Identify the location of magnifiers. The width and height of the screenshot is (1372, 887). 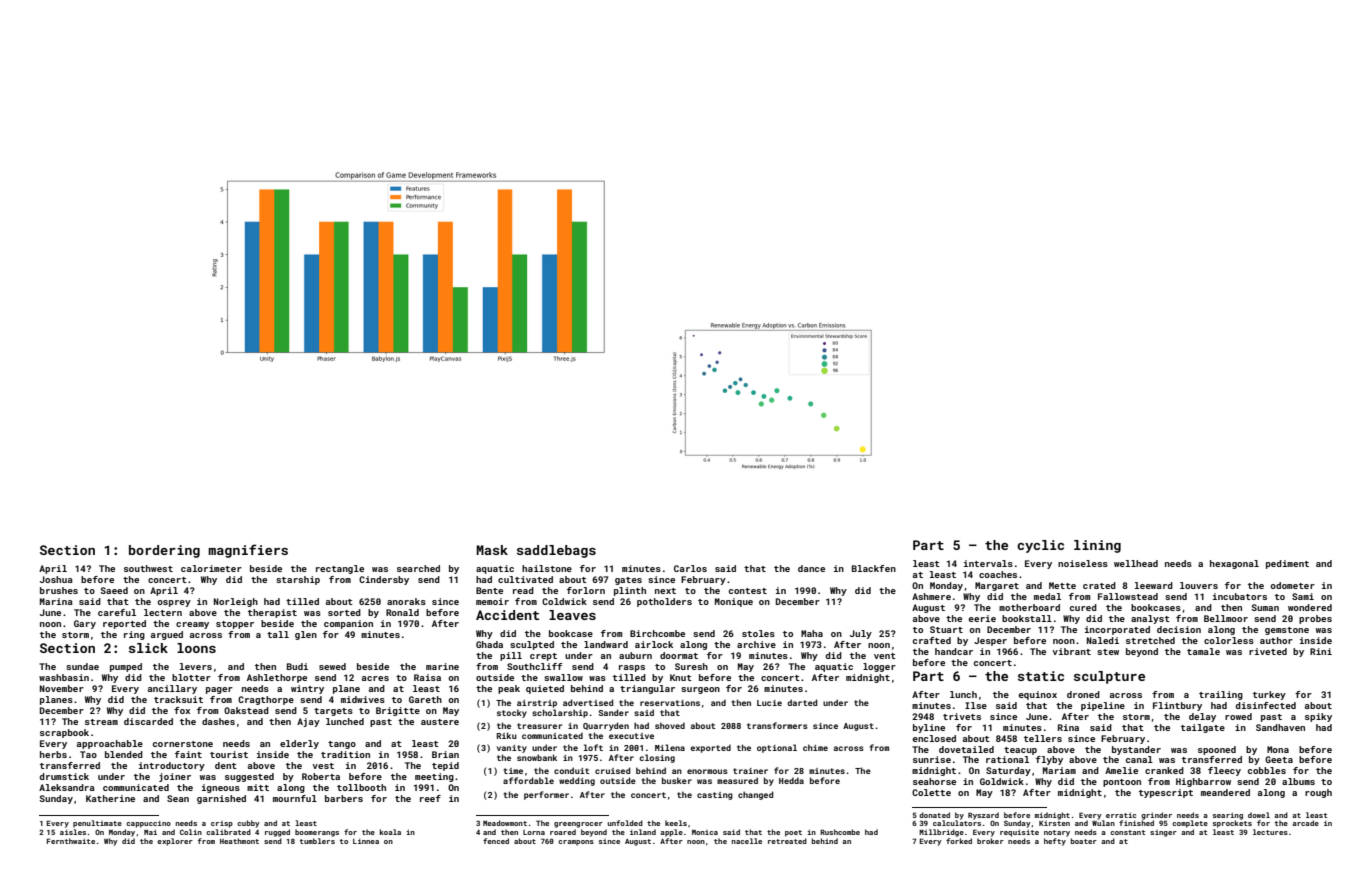
(248, 551).
